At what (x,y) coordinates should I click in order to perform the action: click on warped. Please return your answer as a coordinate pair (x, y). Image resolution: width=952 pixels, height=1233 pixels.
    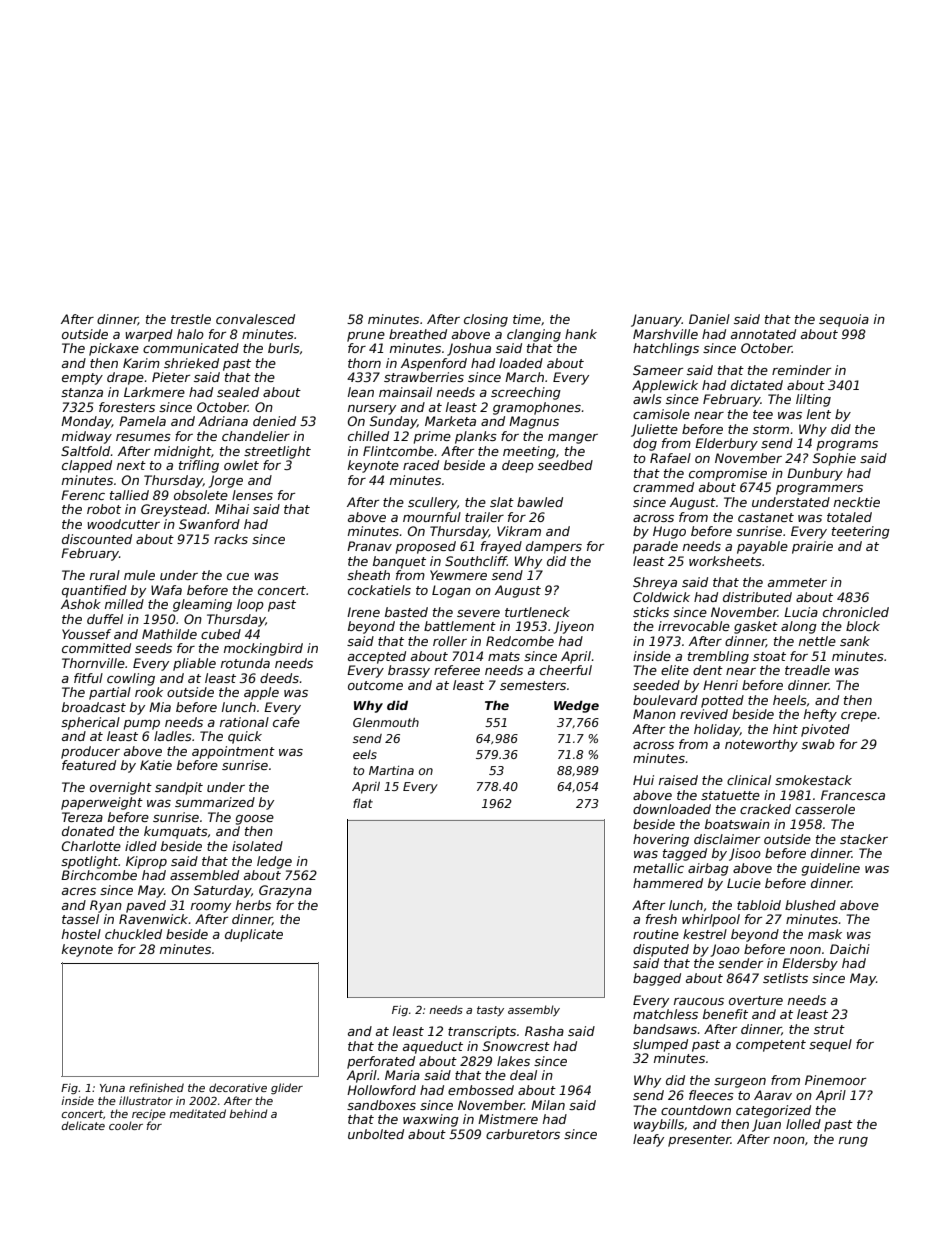
    Looking at the image, I should click on (149, 335).
